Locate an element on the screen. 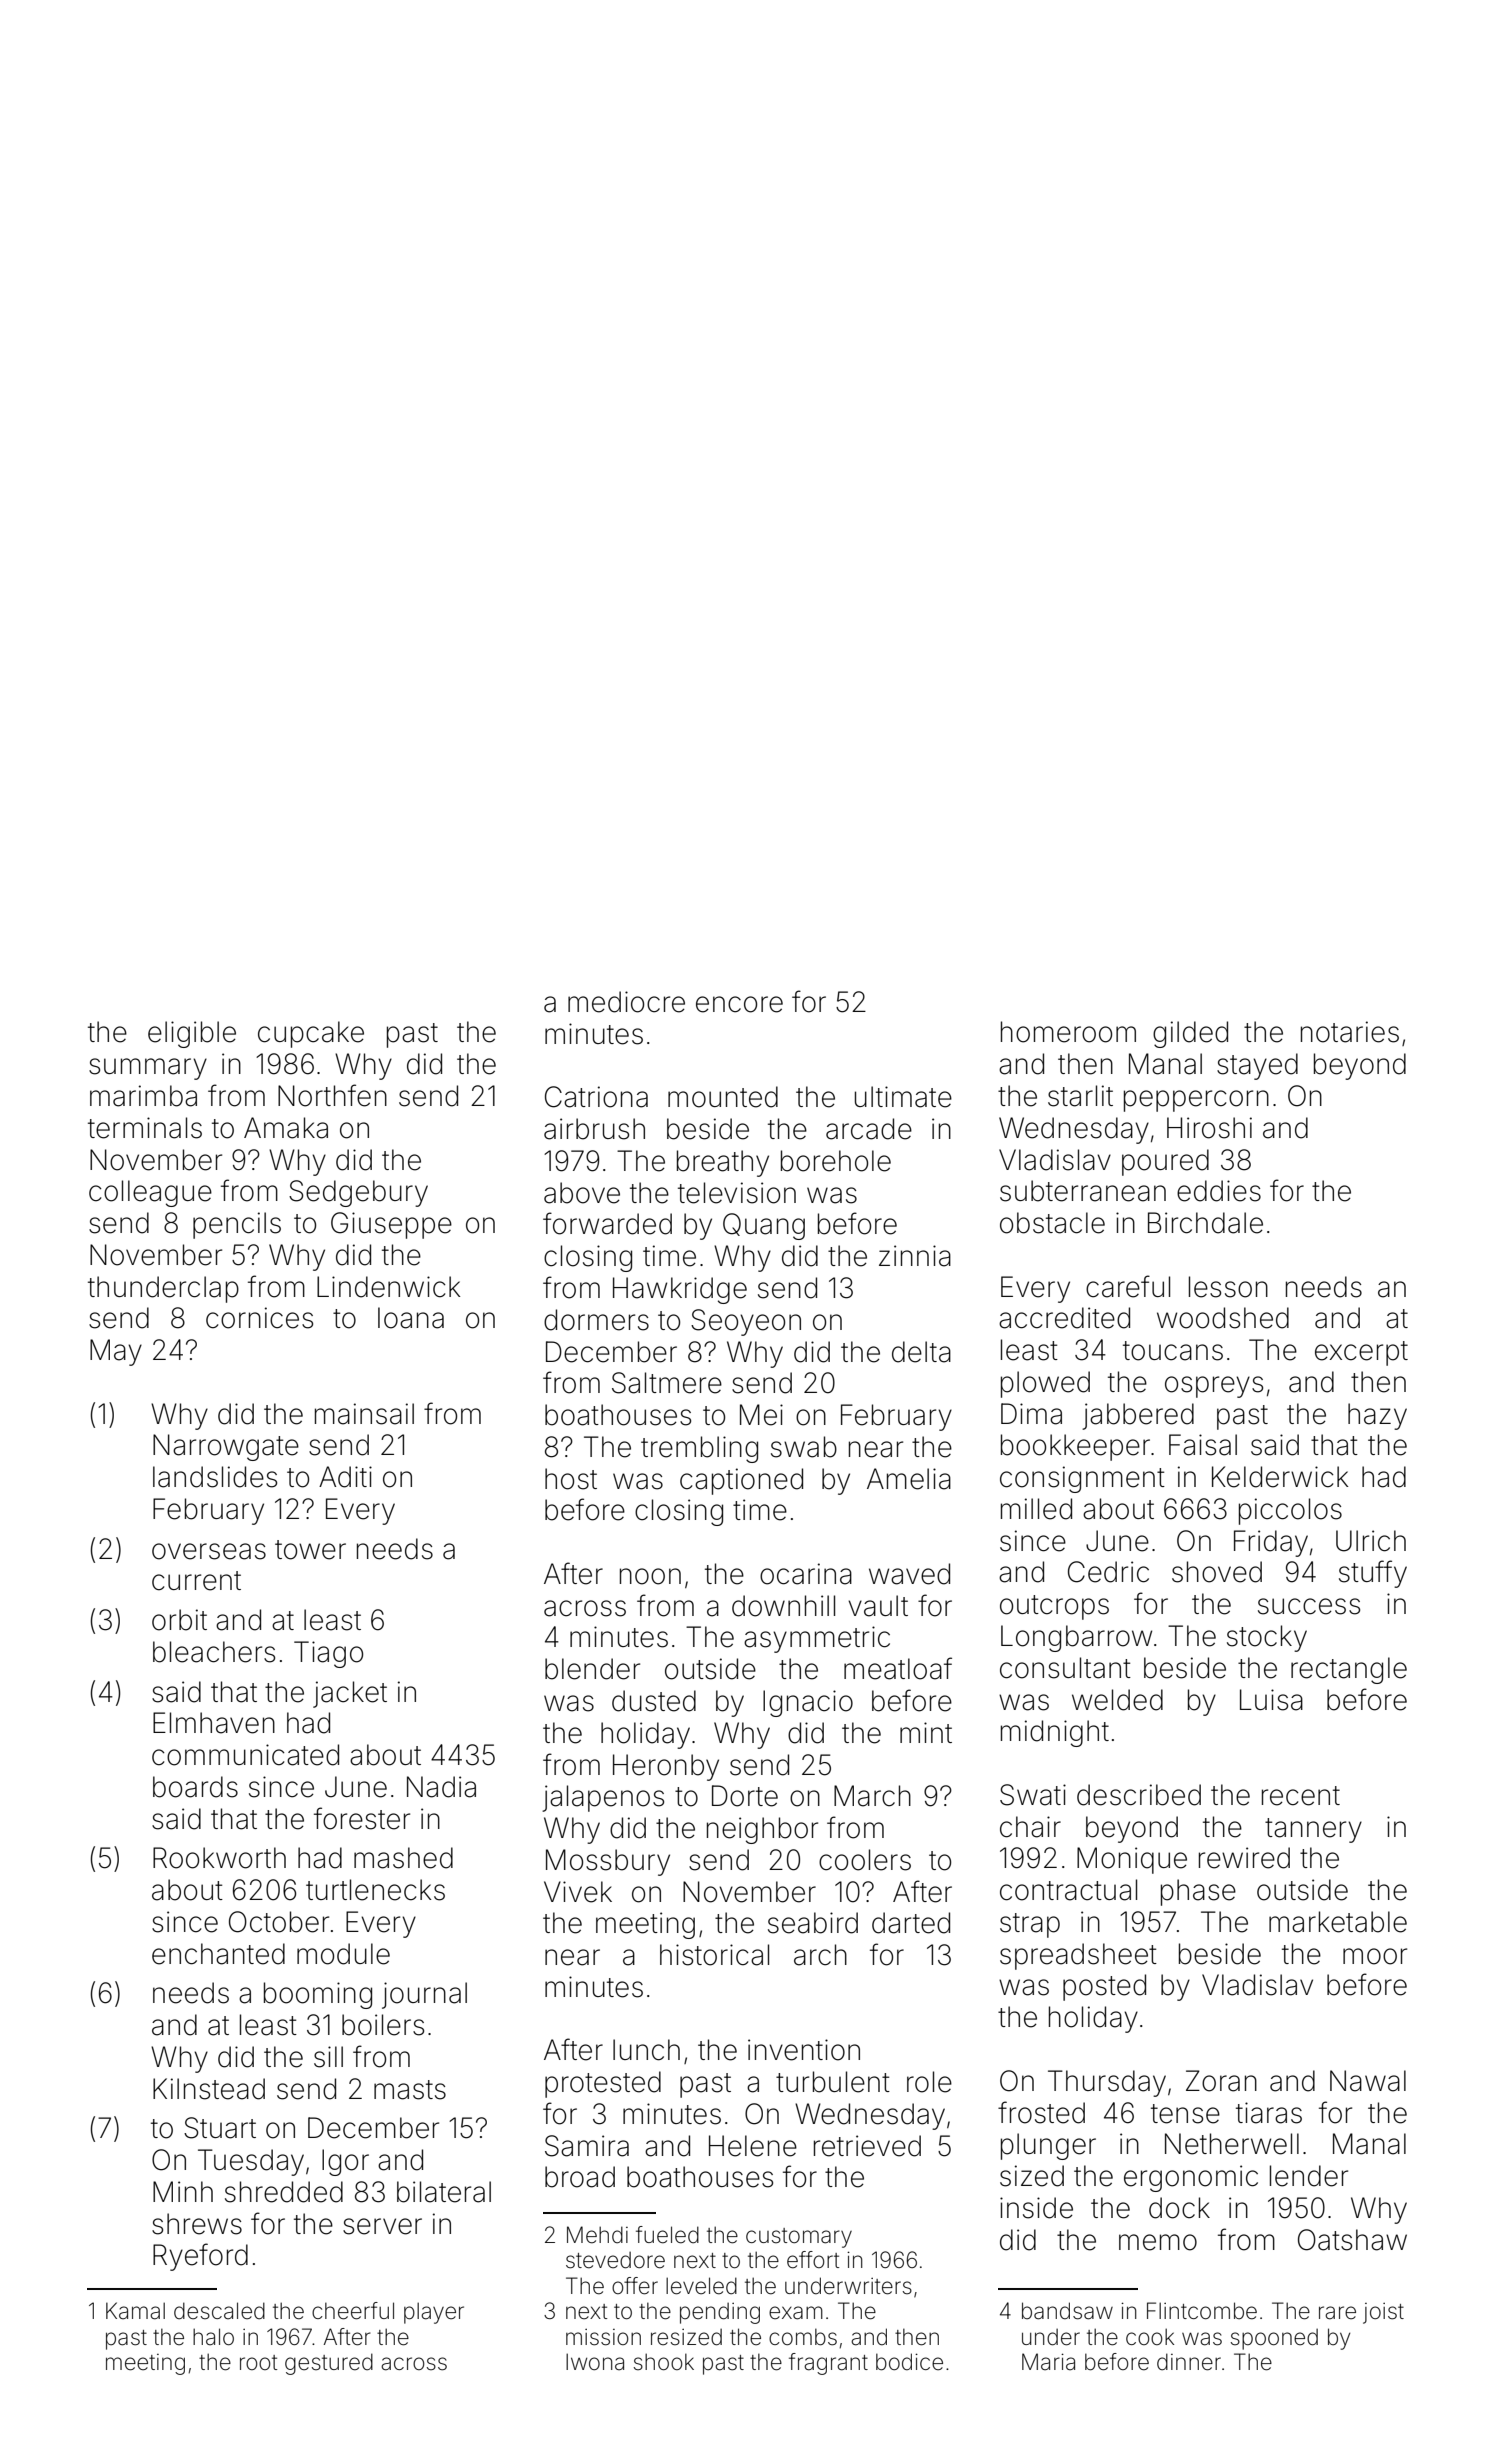  dormers is located at coordinates (596, 1320).
